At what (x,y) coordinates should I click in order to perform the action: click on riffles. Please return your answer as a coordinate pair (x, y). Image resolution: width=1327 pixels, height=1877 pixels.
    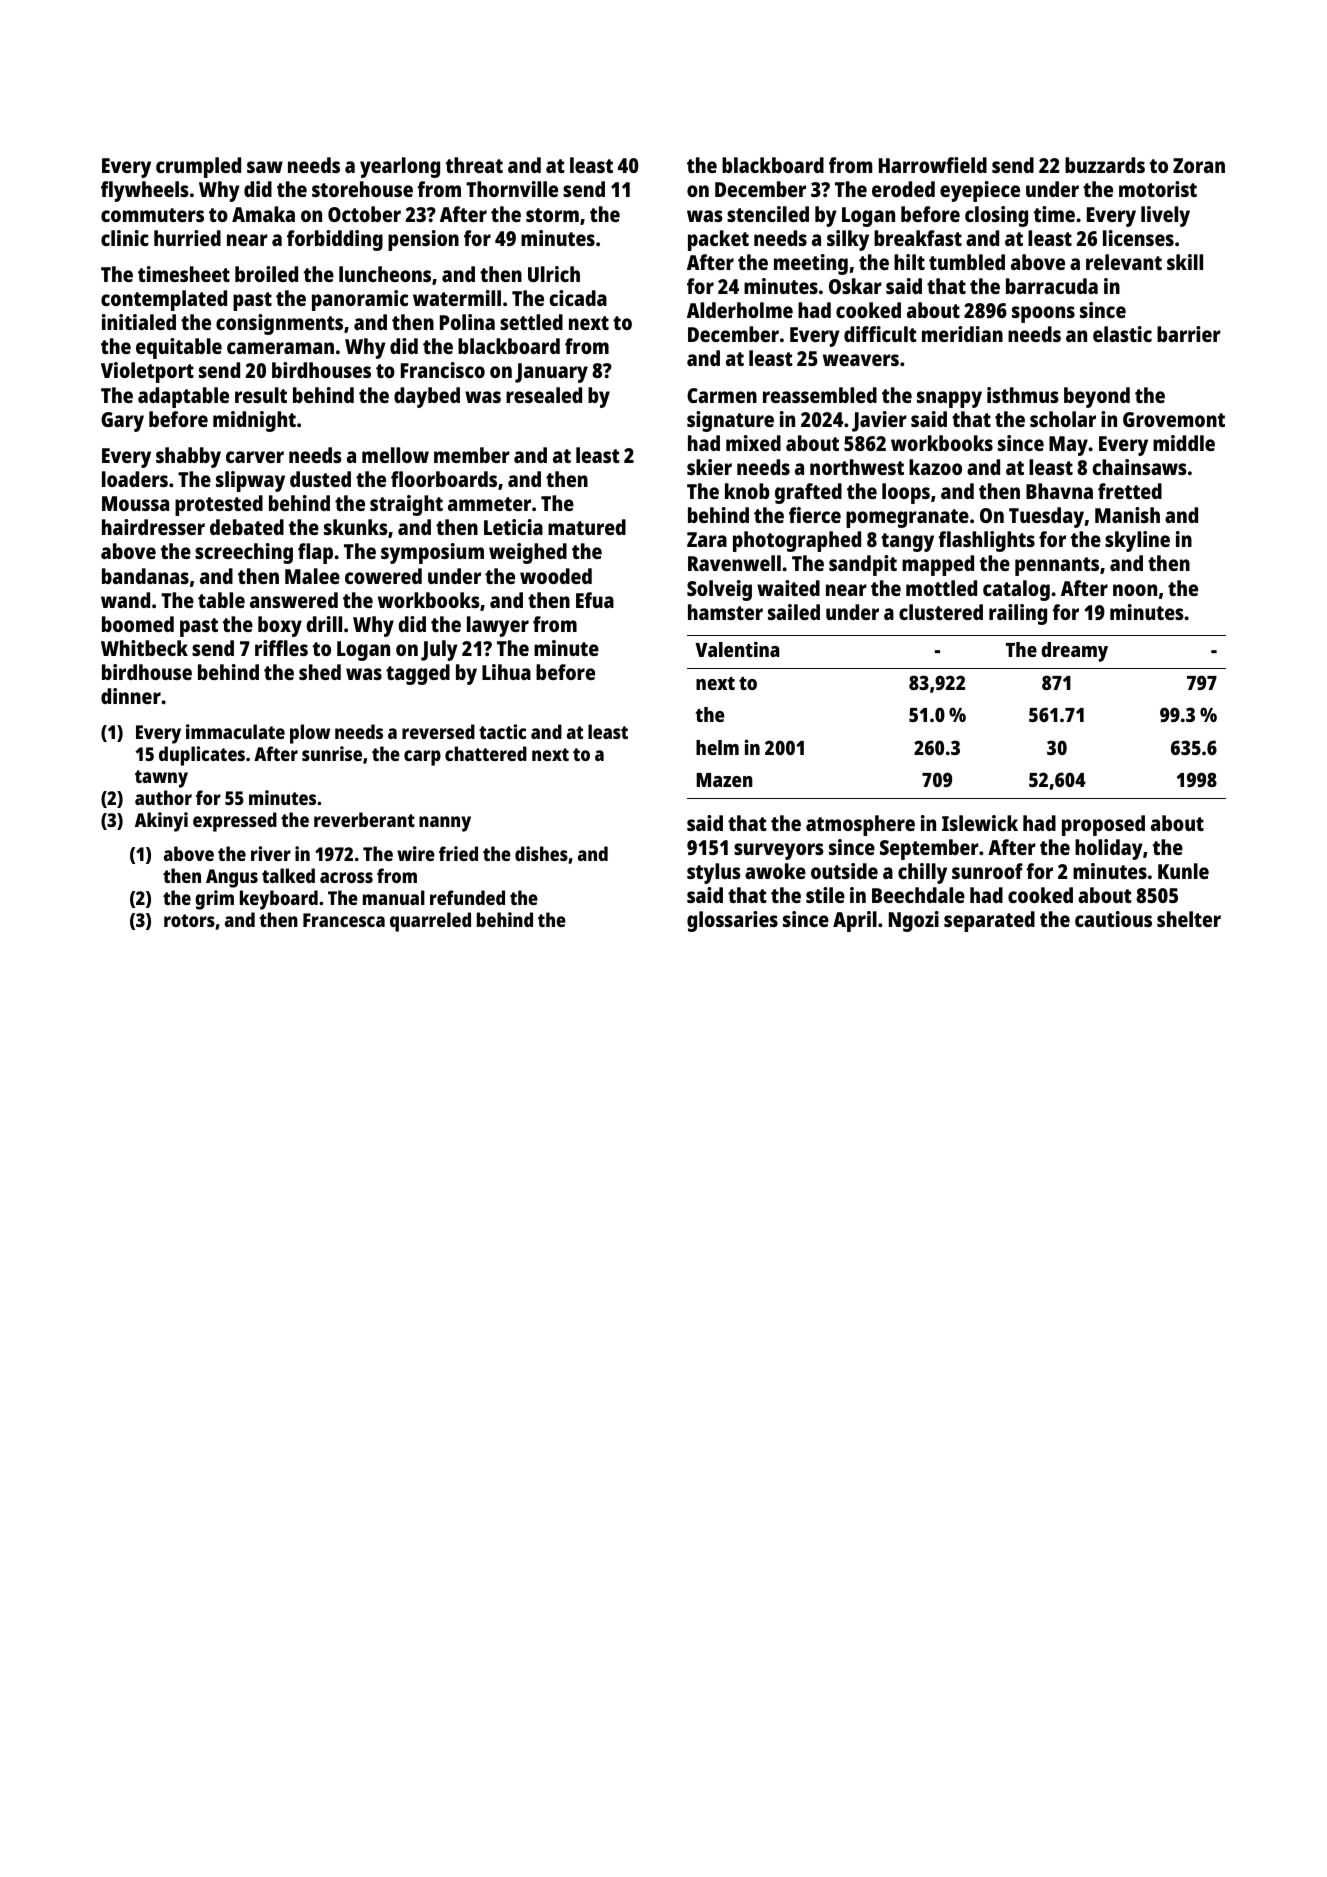
    Looking at the image, I should click on (281, 648).
